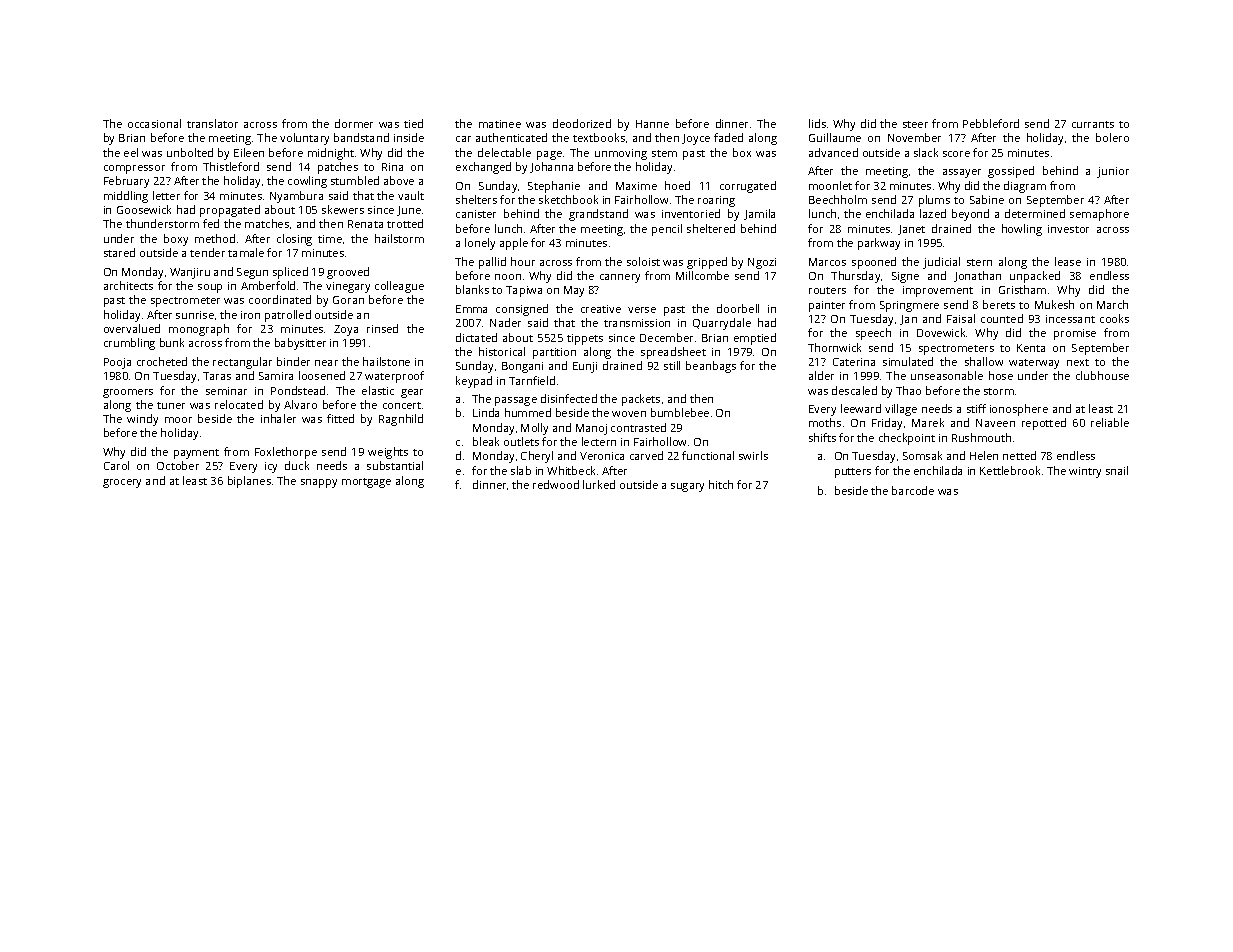 Image resolution: width=1233 pixels, height=952 pixels. Describe the element at coordinates (1093, 124) in the screenshot. I see `currants` at that location.
